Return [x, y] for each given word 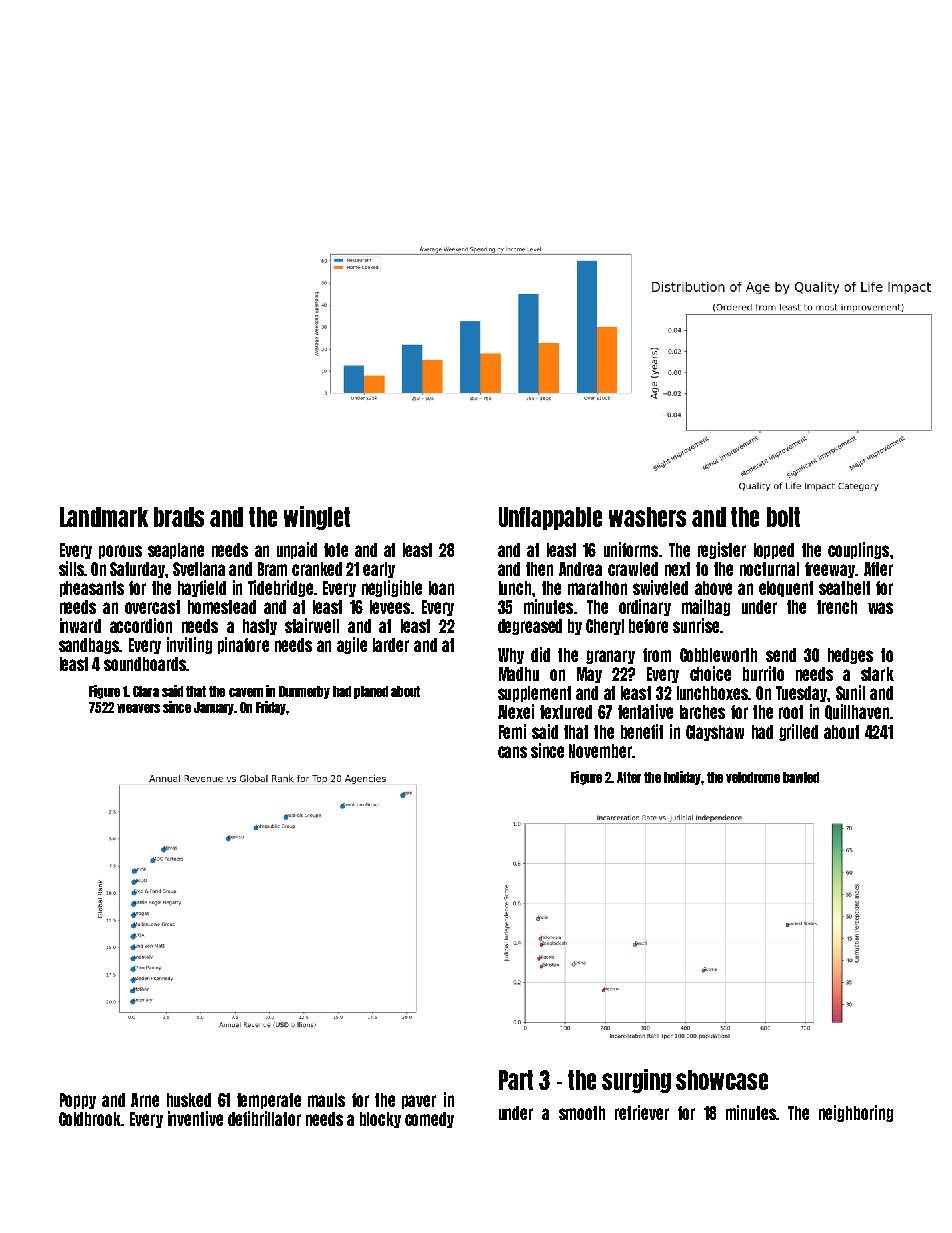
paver [419, 1102]
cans [512, 752]
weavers [138, 708]
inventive [195, 1118]
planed [371, 692]
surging [636, 1081]
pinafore [243, 645]
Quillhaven [857, 712]
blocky [380, 1120]
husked [189, 1100]
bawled [801, 777]
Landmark [104, 517]
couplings [858, 550]
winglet [317, 518]
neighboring [856, 1113]
